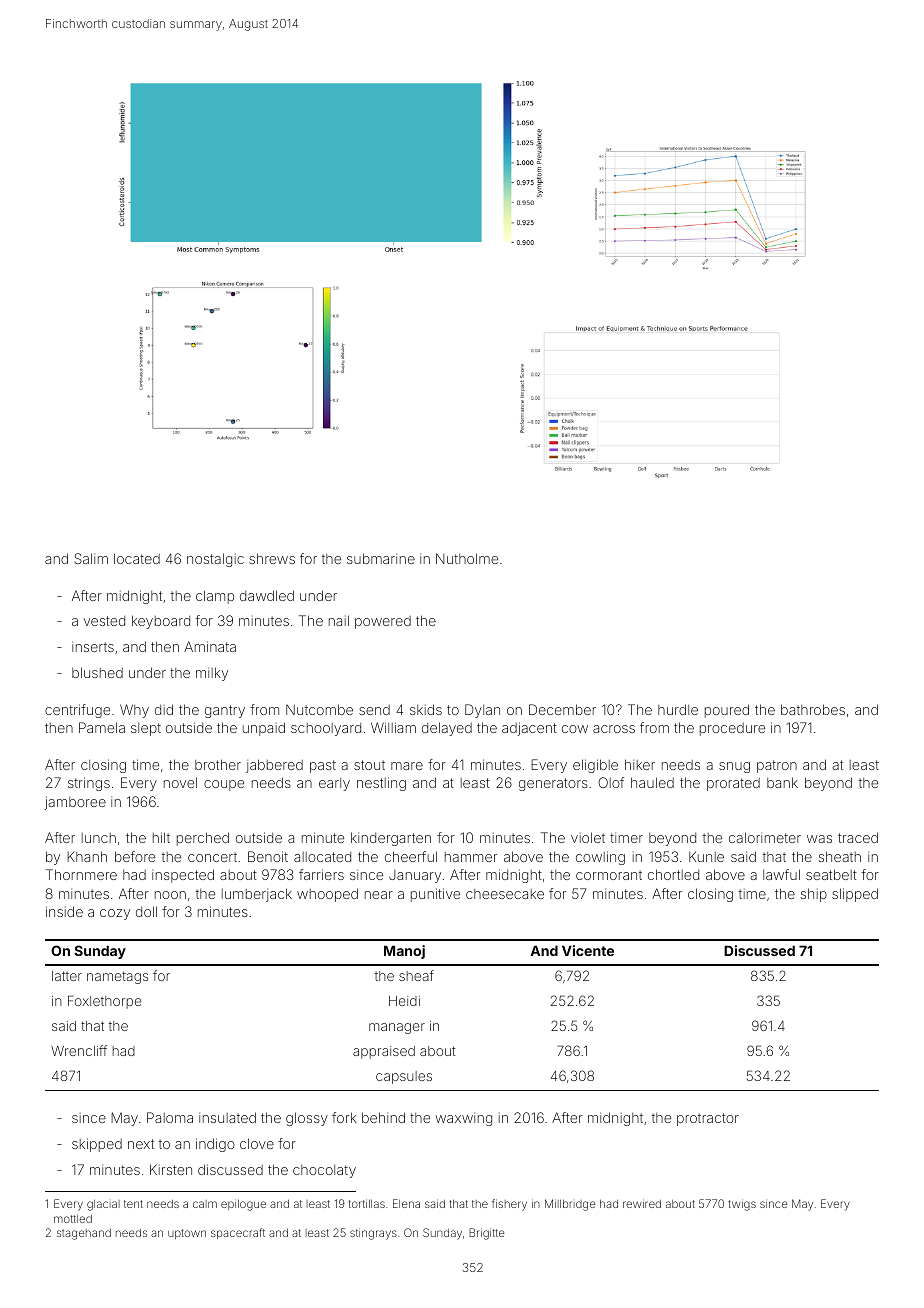  What do you see at coordinates (146, 729) in the screenshot?
I see `slept` at bounding box center [146, 729].
